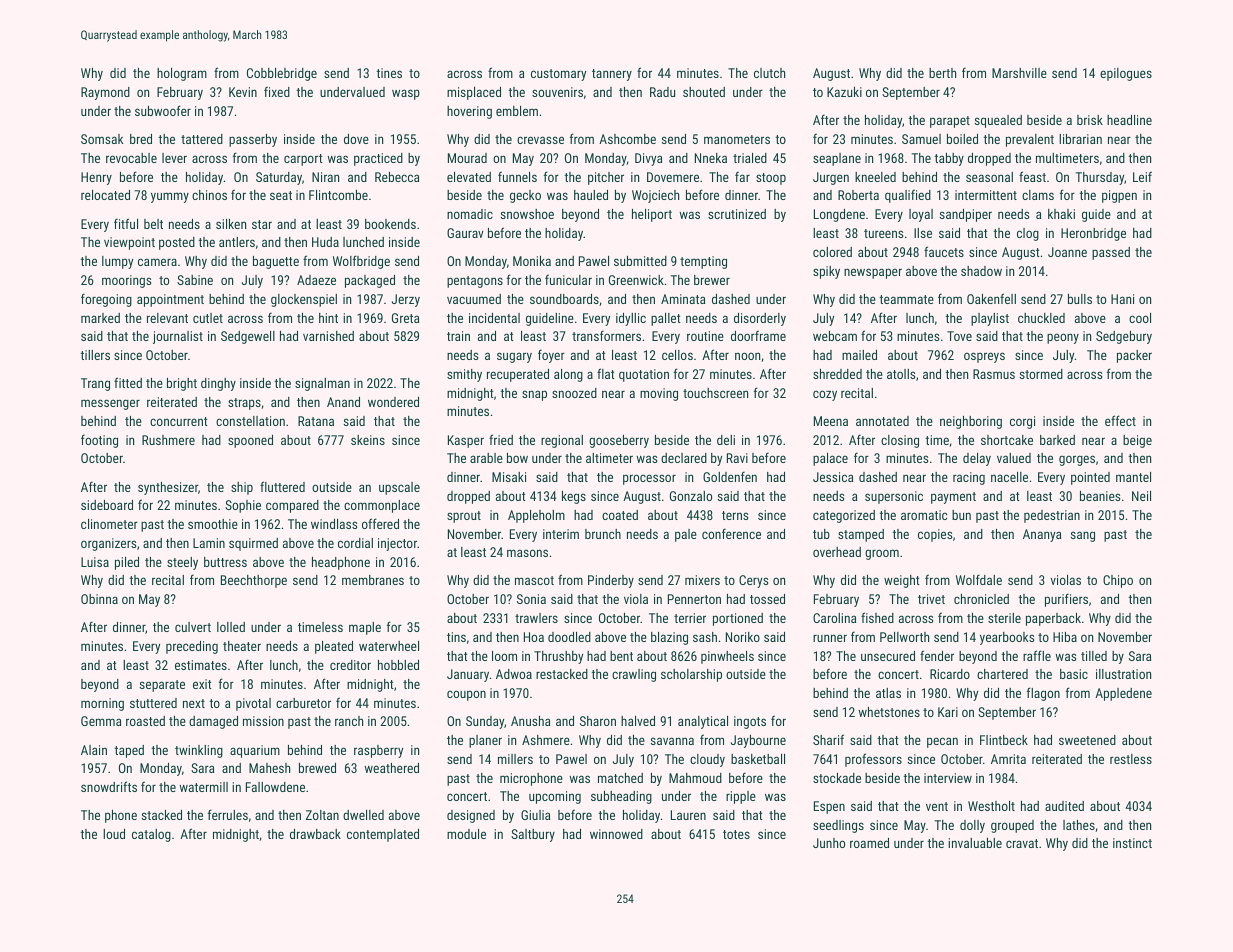 The image size is (1233, 952). I want to click on Huda, so click(325, 242).
